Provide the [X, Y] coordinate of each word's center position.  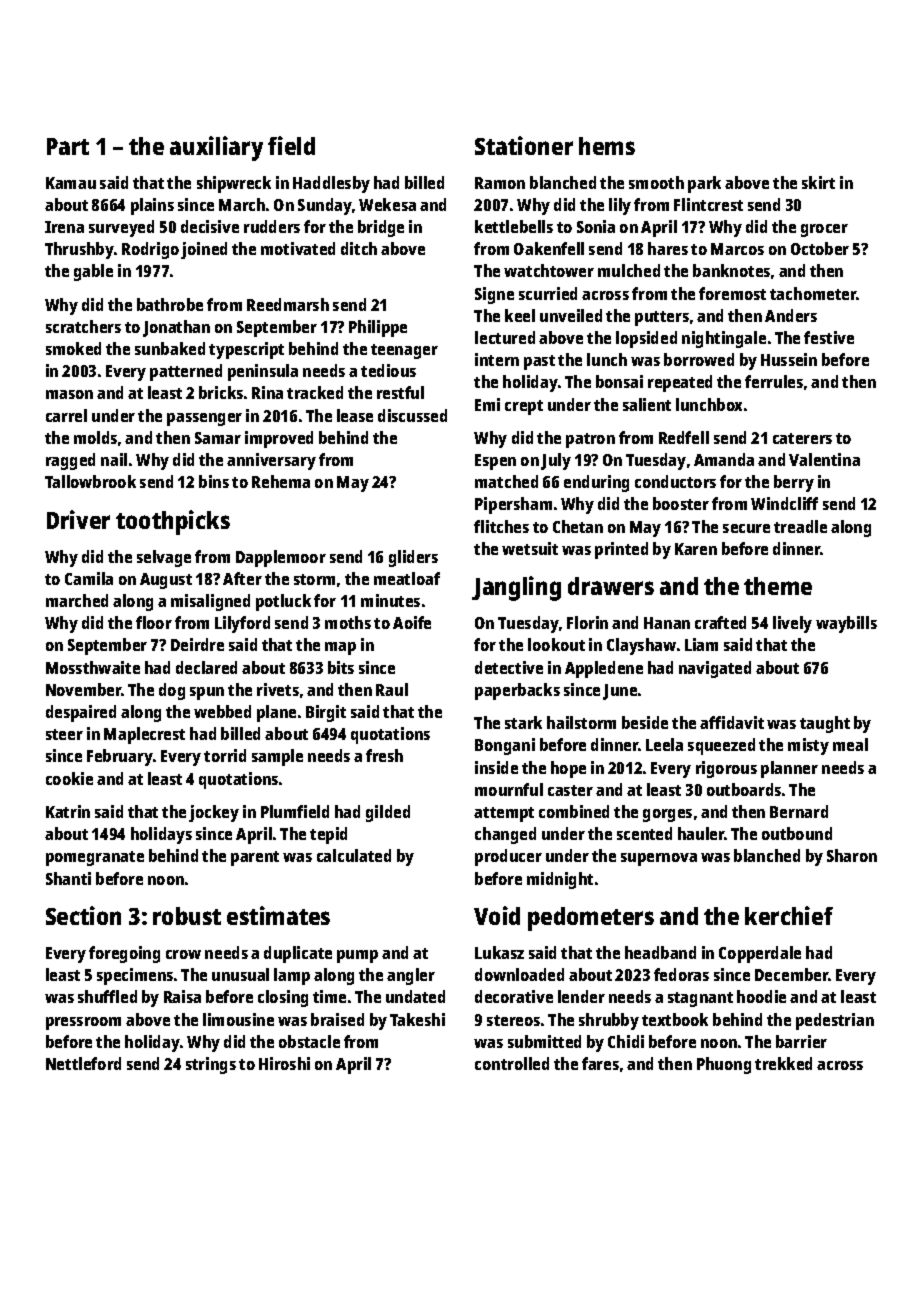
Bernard [799, 811]
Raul [392, 689]
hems [607, 146]
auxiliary [216, 148]
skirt [818, 182]
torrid [225, 755]
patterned [186, 372]
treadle [800, 526]
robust [187, 916]
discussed [412, 415]
